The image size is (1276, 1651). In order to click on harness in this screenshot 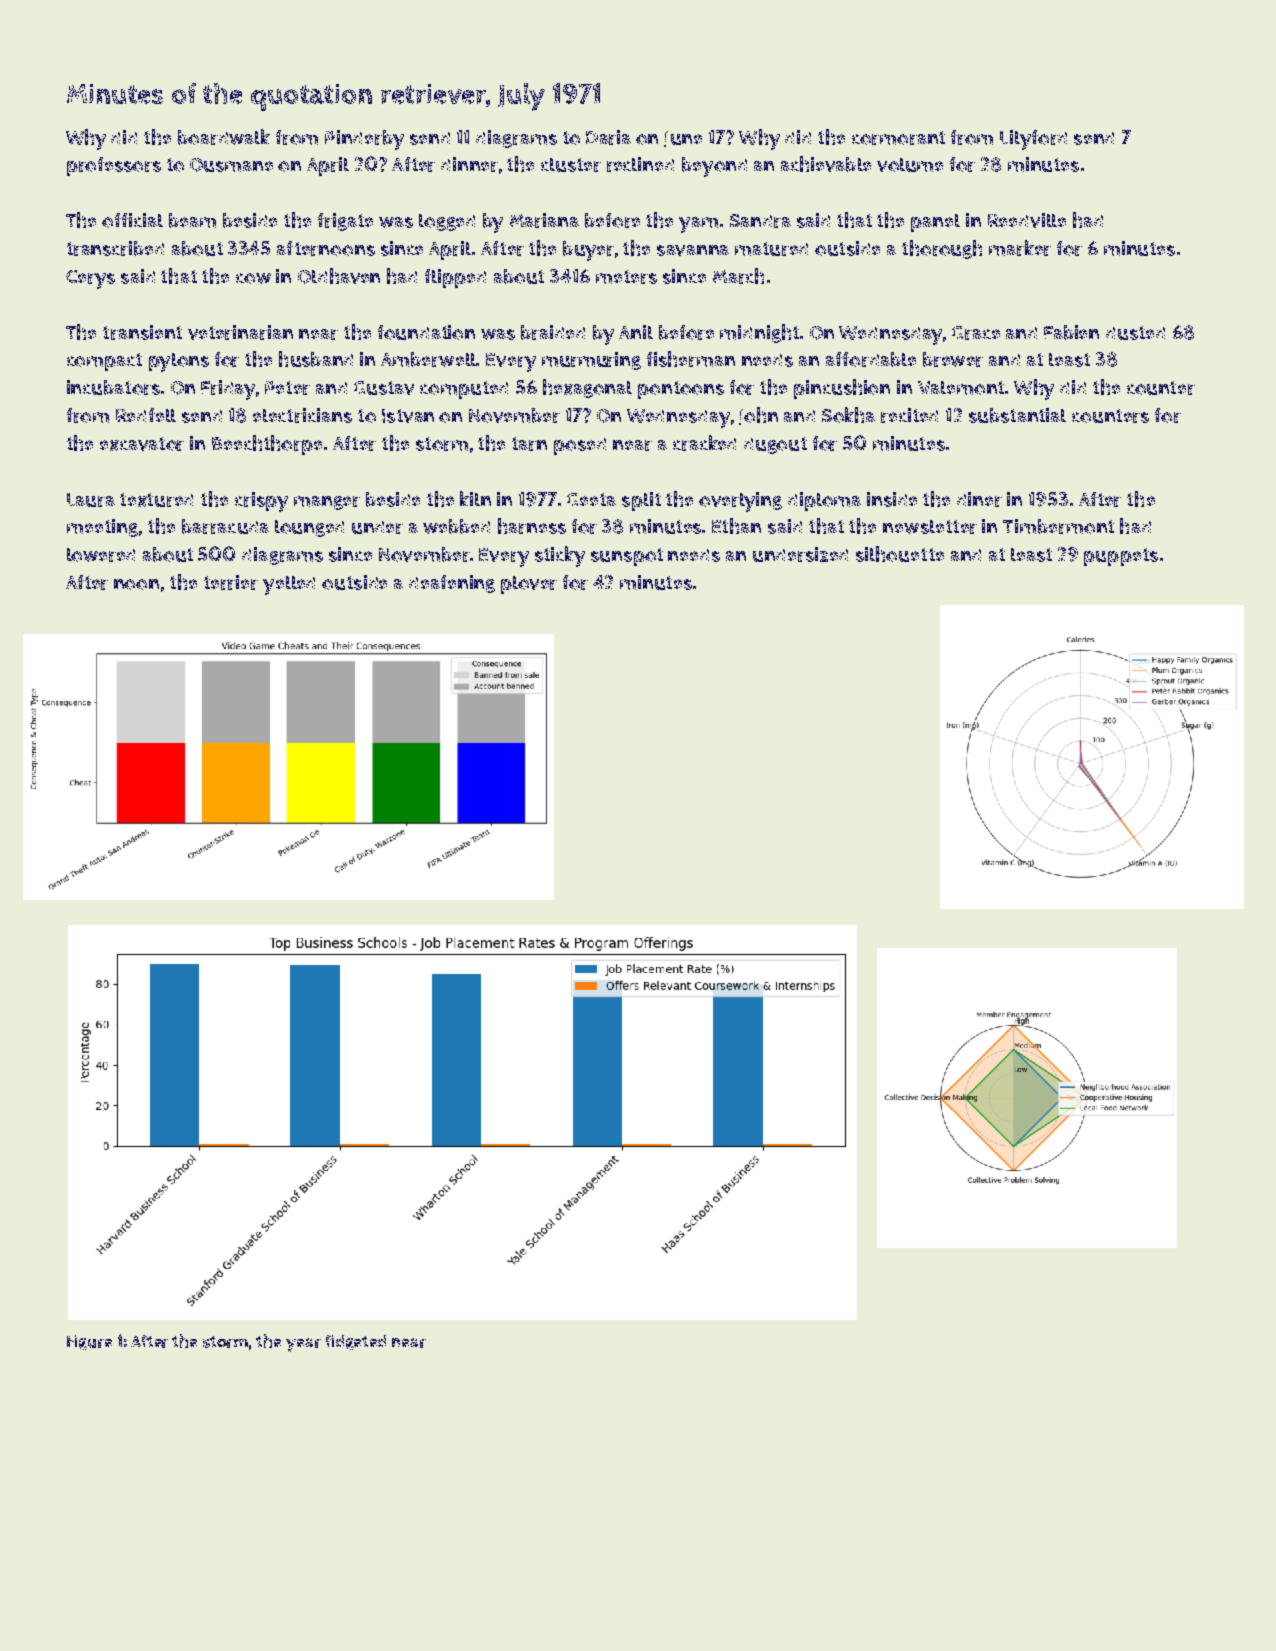, I will do `click(532, 526)`.
